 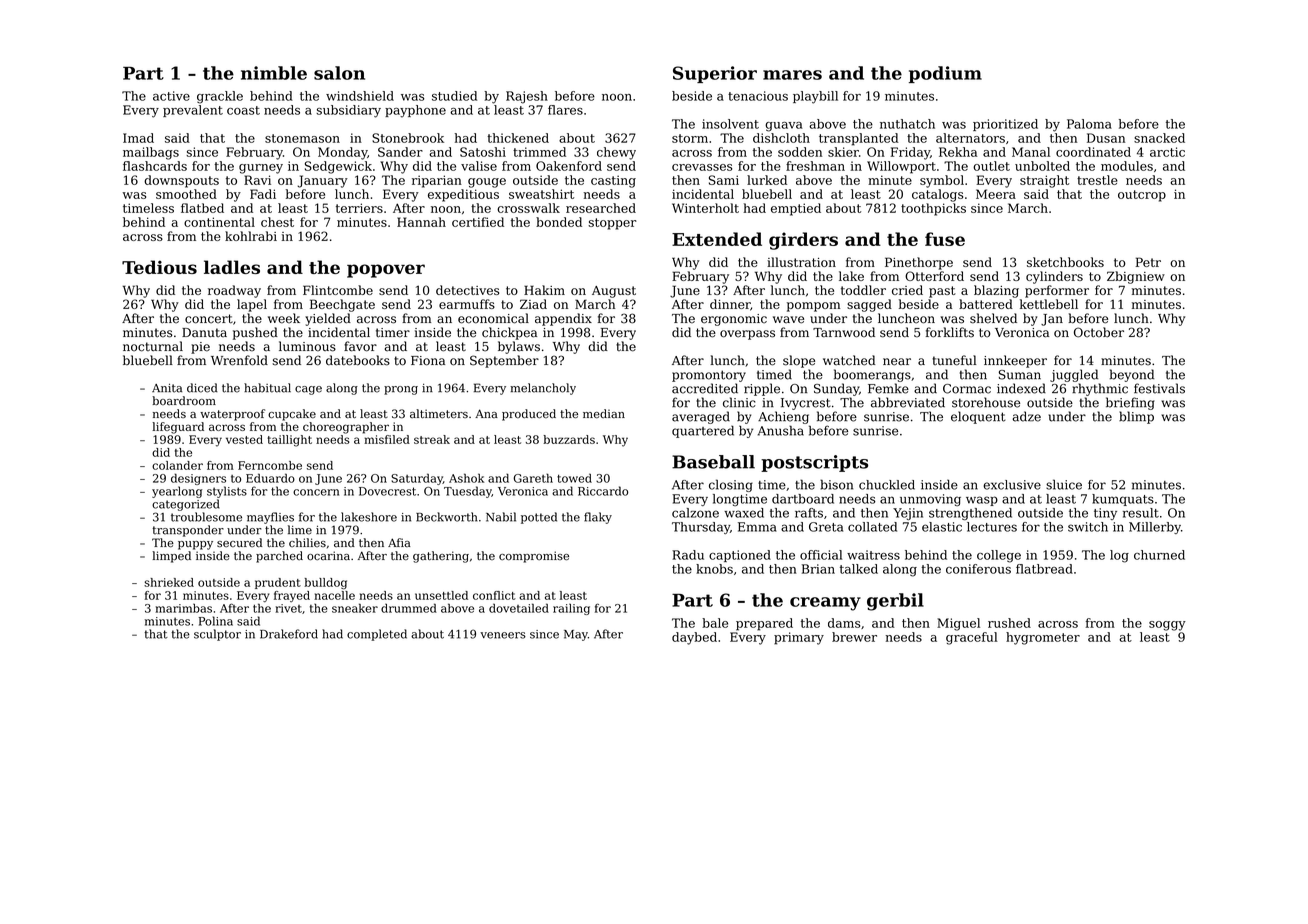 What do you see at coordinates (159, 267) in the document?
I see `Tedious` at bounding box center [159, 267].
